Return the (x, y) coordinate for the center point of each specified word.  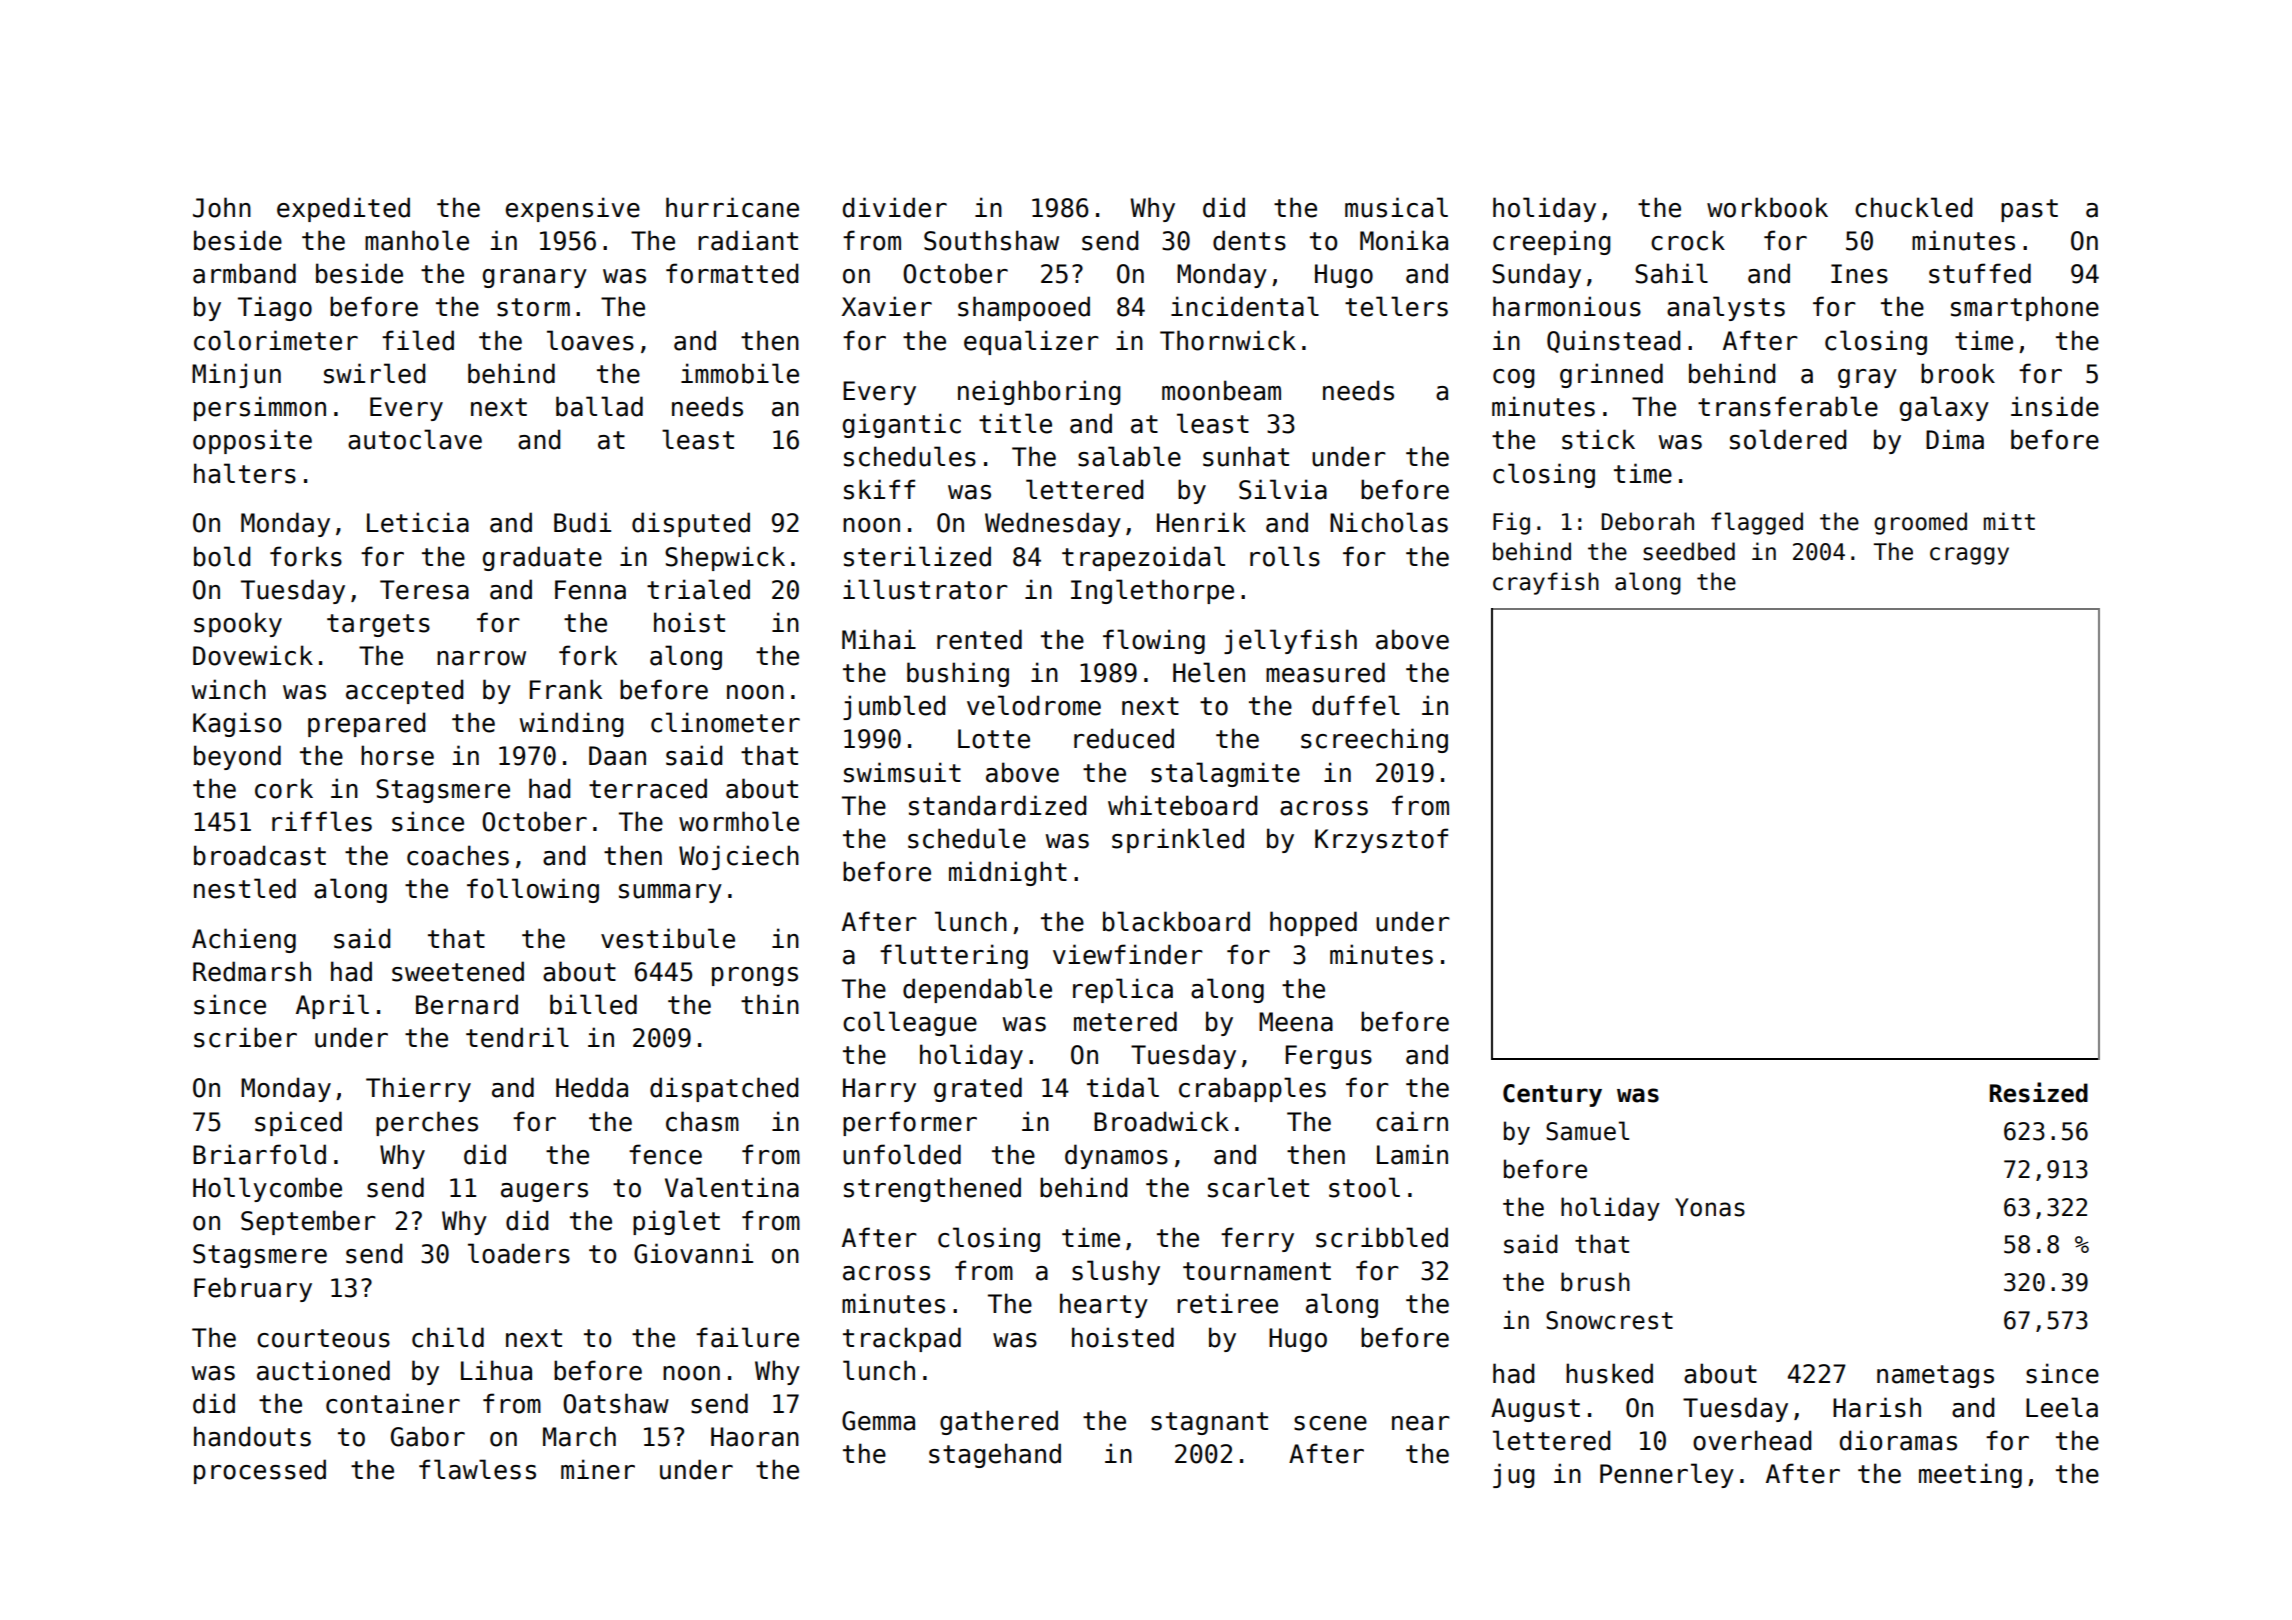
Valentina (732, 1187)
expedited (343, 209)
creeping (1551, 242)
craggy (1969, 556)
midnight (1008, 873)
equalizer (1031, 342)
